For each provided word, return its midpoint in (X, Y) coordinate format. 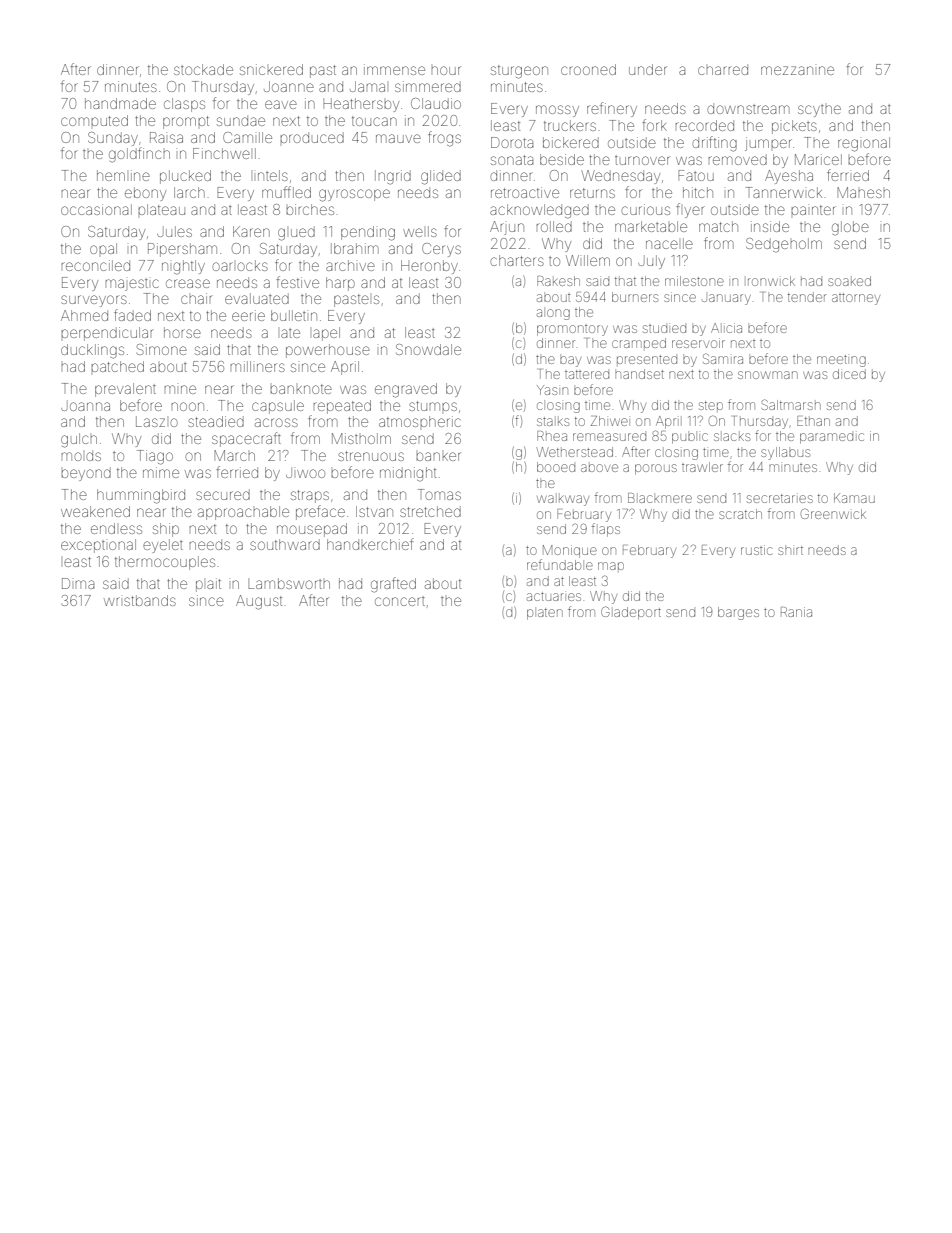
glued (296, 233)
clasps (184, 105)
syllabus (785, 453)
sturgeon (519, 72)
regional (864, 144)
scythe (819, 111)
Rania (796, 612)
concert (400, 601)
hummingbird (141, 496)
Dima (78, 583)
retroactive (525, 192)
